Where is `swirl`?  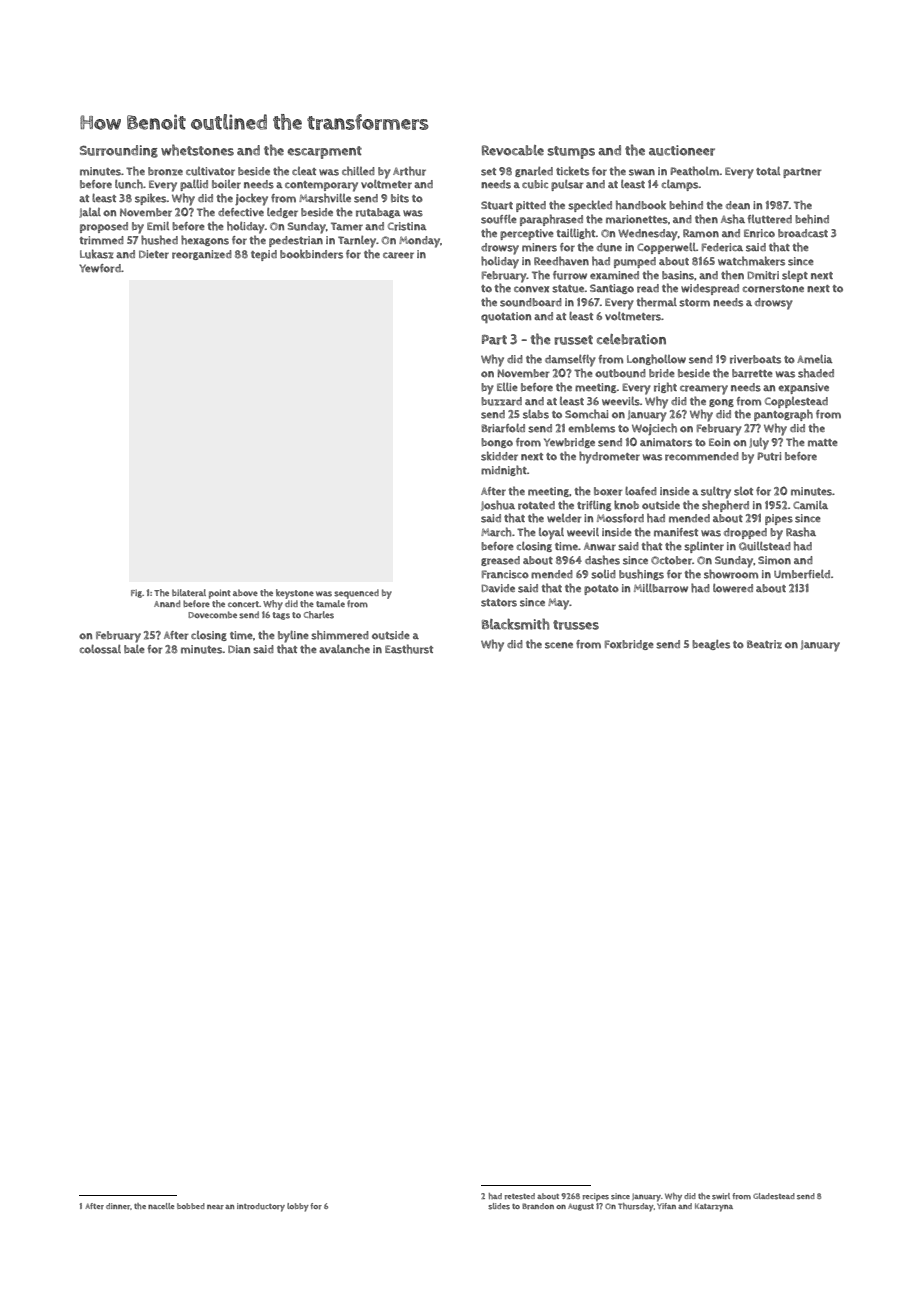 swirl is located at coordinates (721, 1196).
